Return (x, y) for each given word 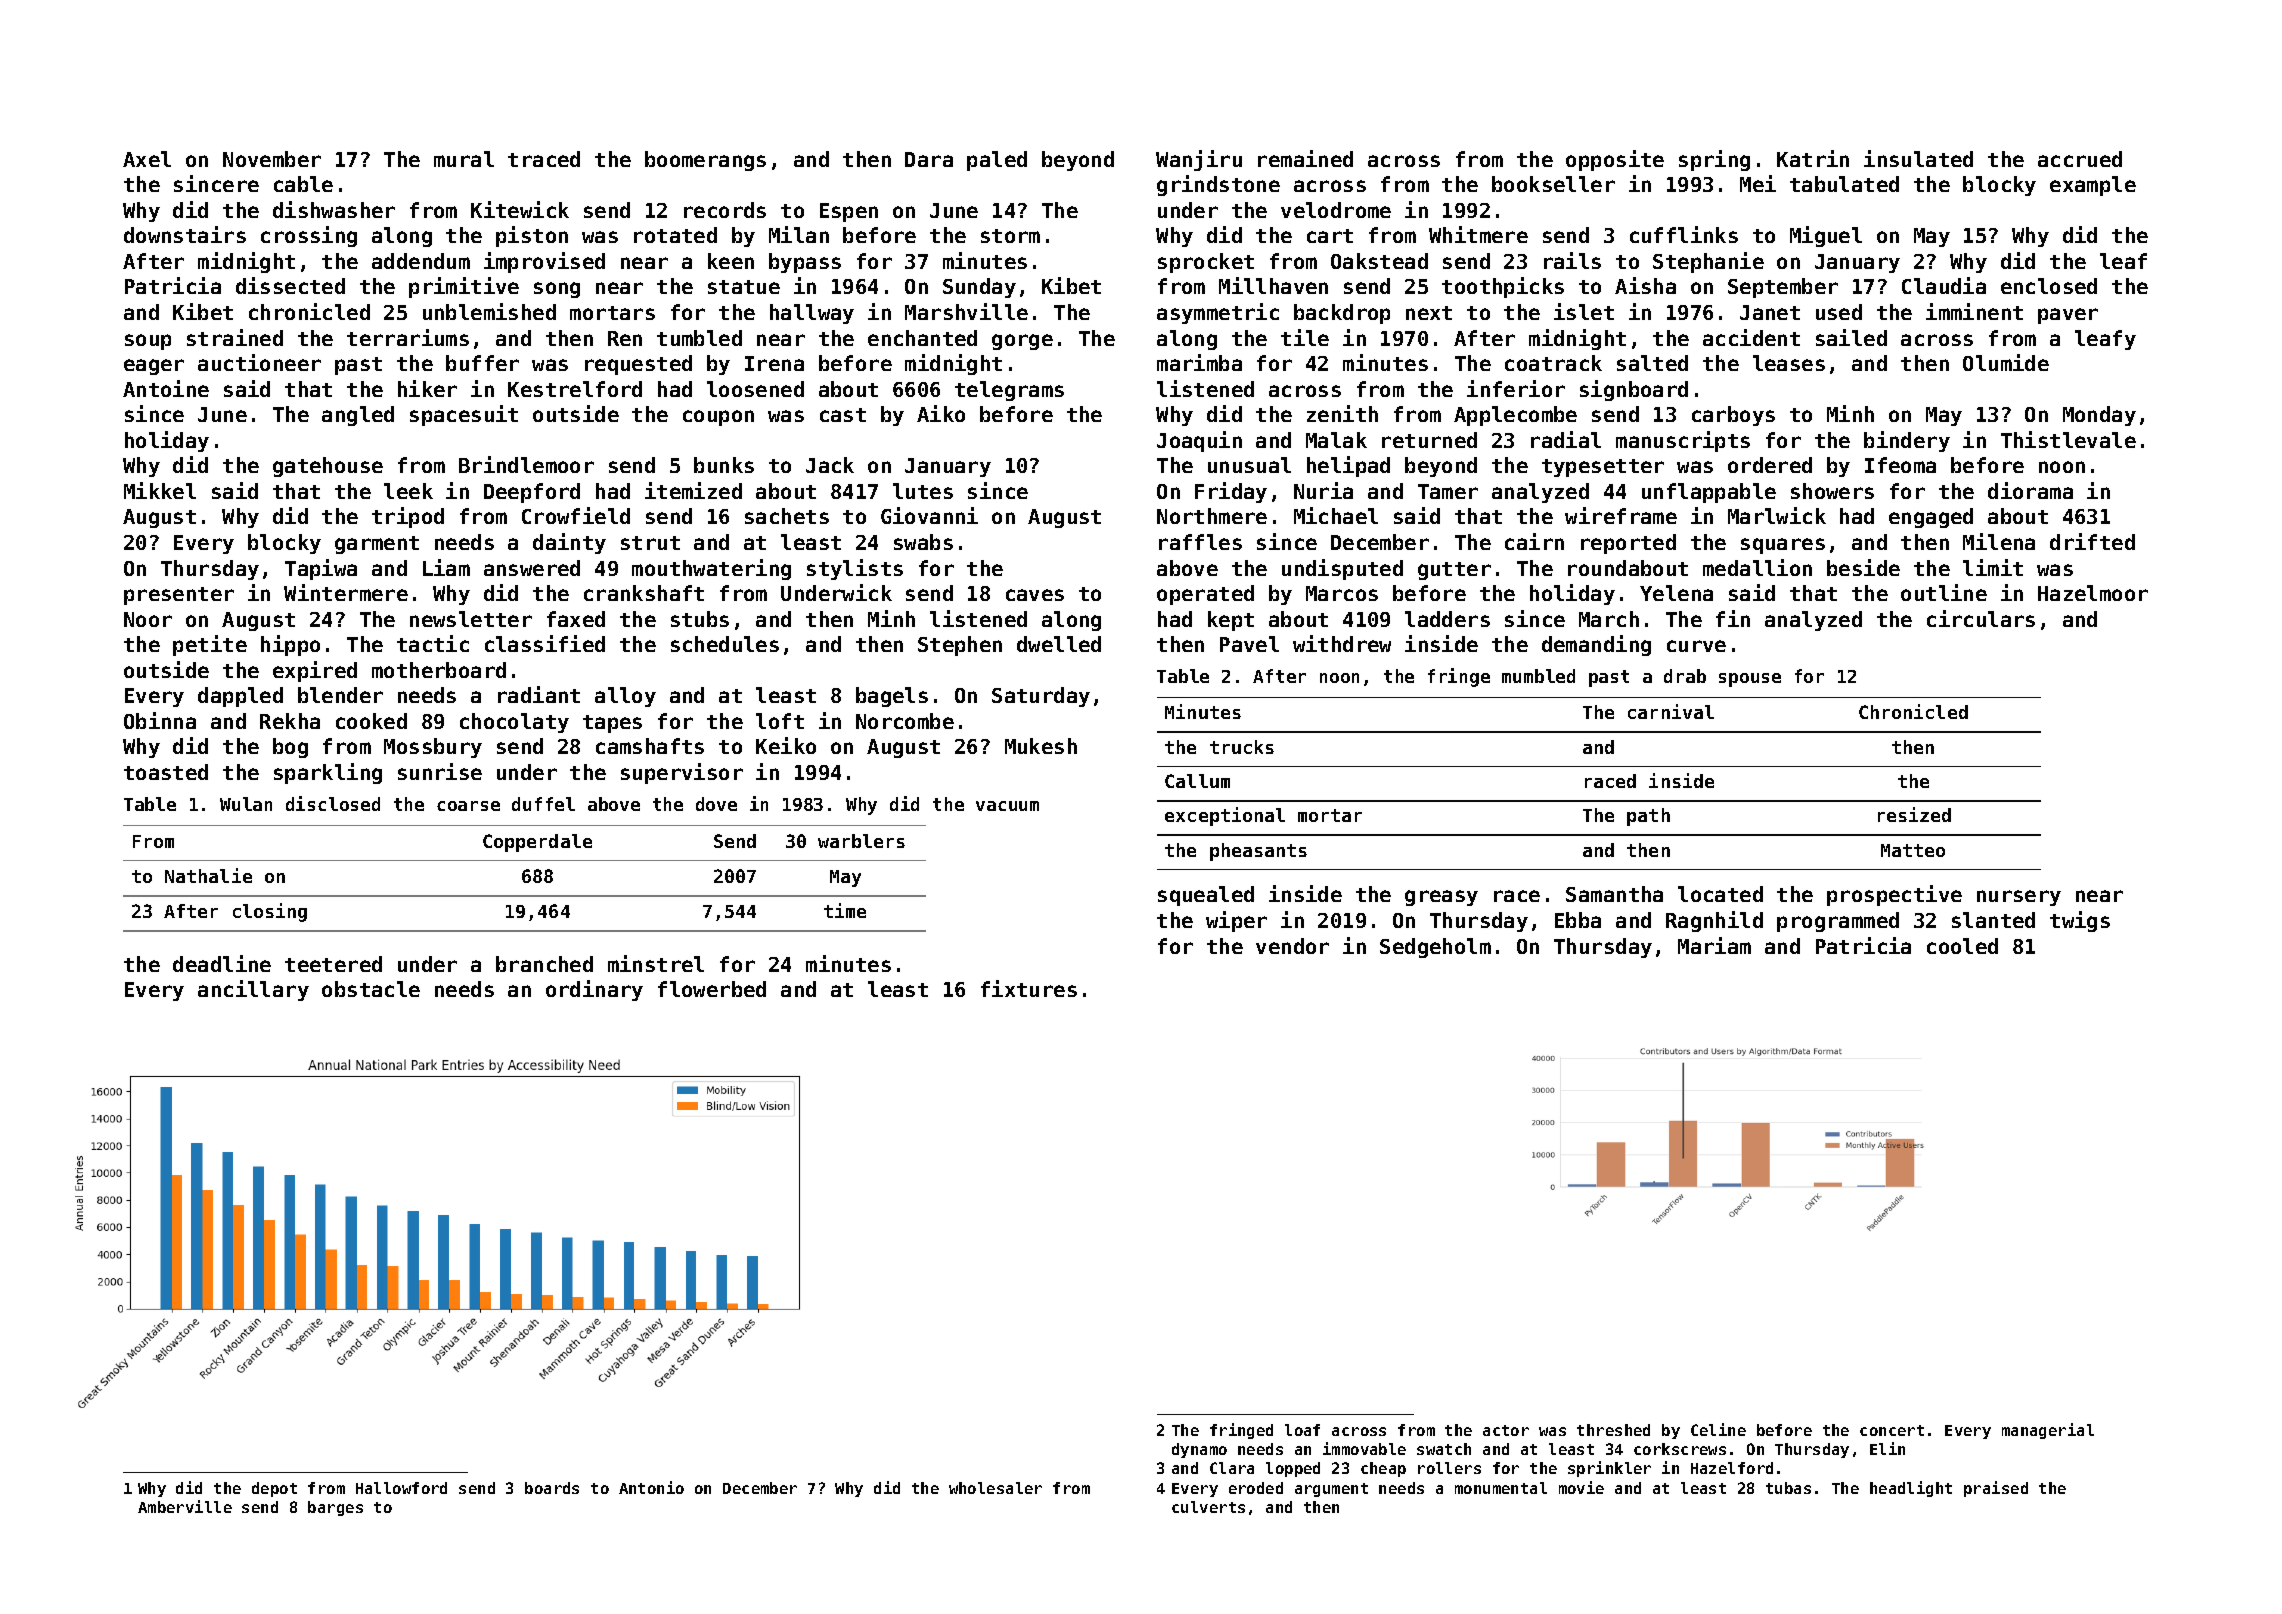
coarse (468, 806)
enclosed (2049, 286)
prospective (1894, 895)
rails (1572, 260)
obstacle (371, 989)
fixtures (1029, 988)
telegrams (1009, 391)
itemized (693, 490)
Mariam (1714, 945)
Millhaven (1273, 285)
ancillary (253, 990)
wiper (1236, 921)
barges (335, 1508)
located (1720, 894)
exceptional (1225, 816)
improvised (544, 262)
